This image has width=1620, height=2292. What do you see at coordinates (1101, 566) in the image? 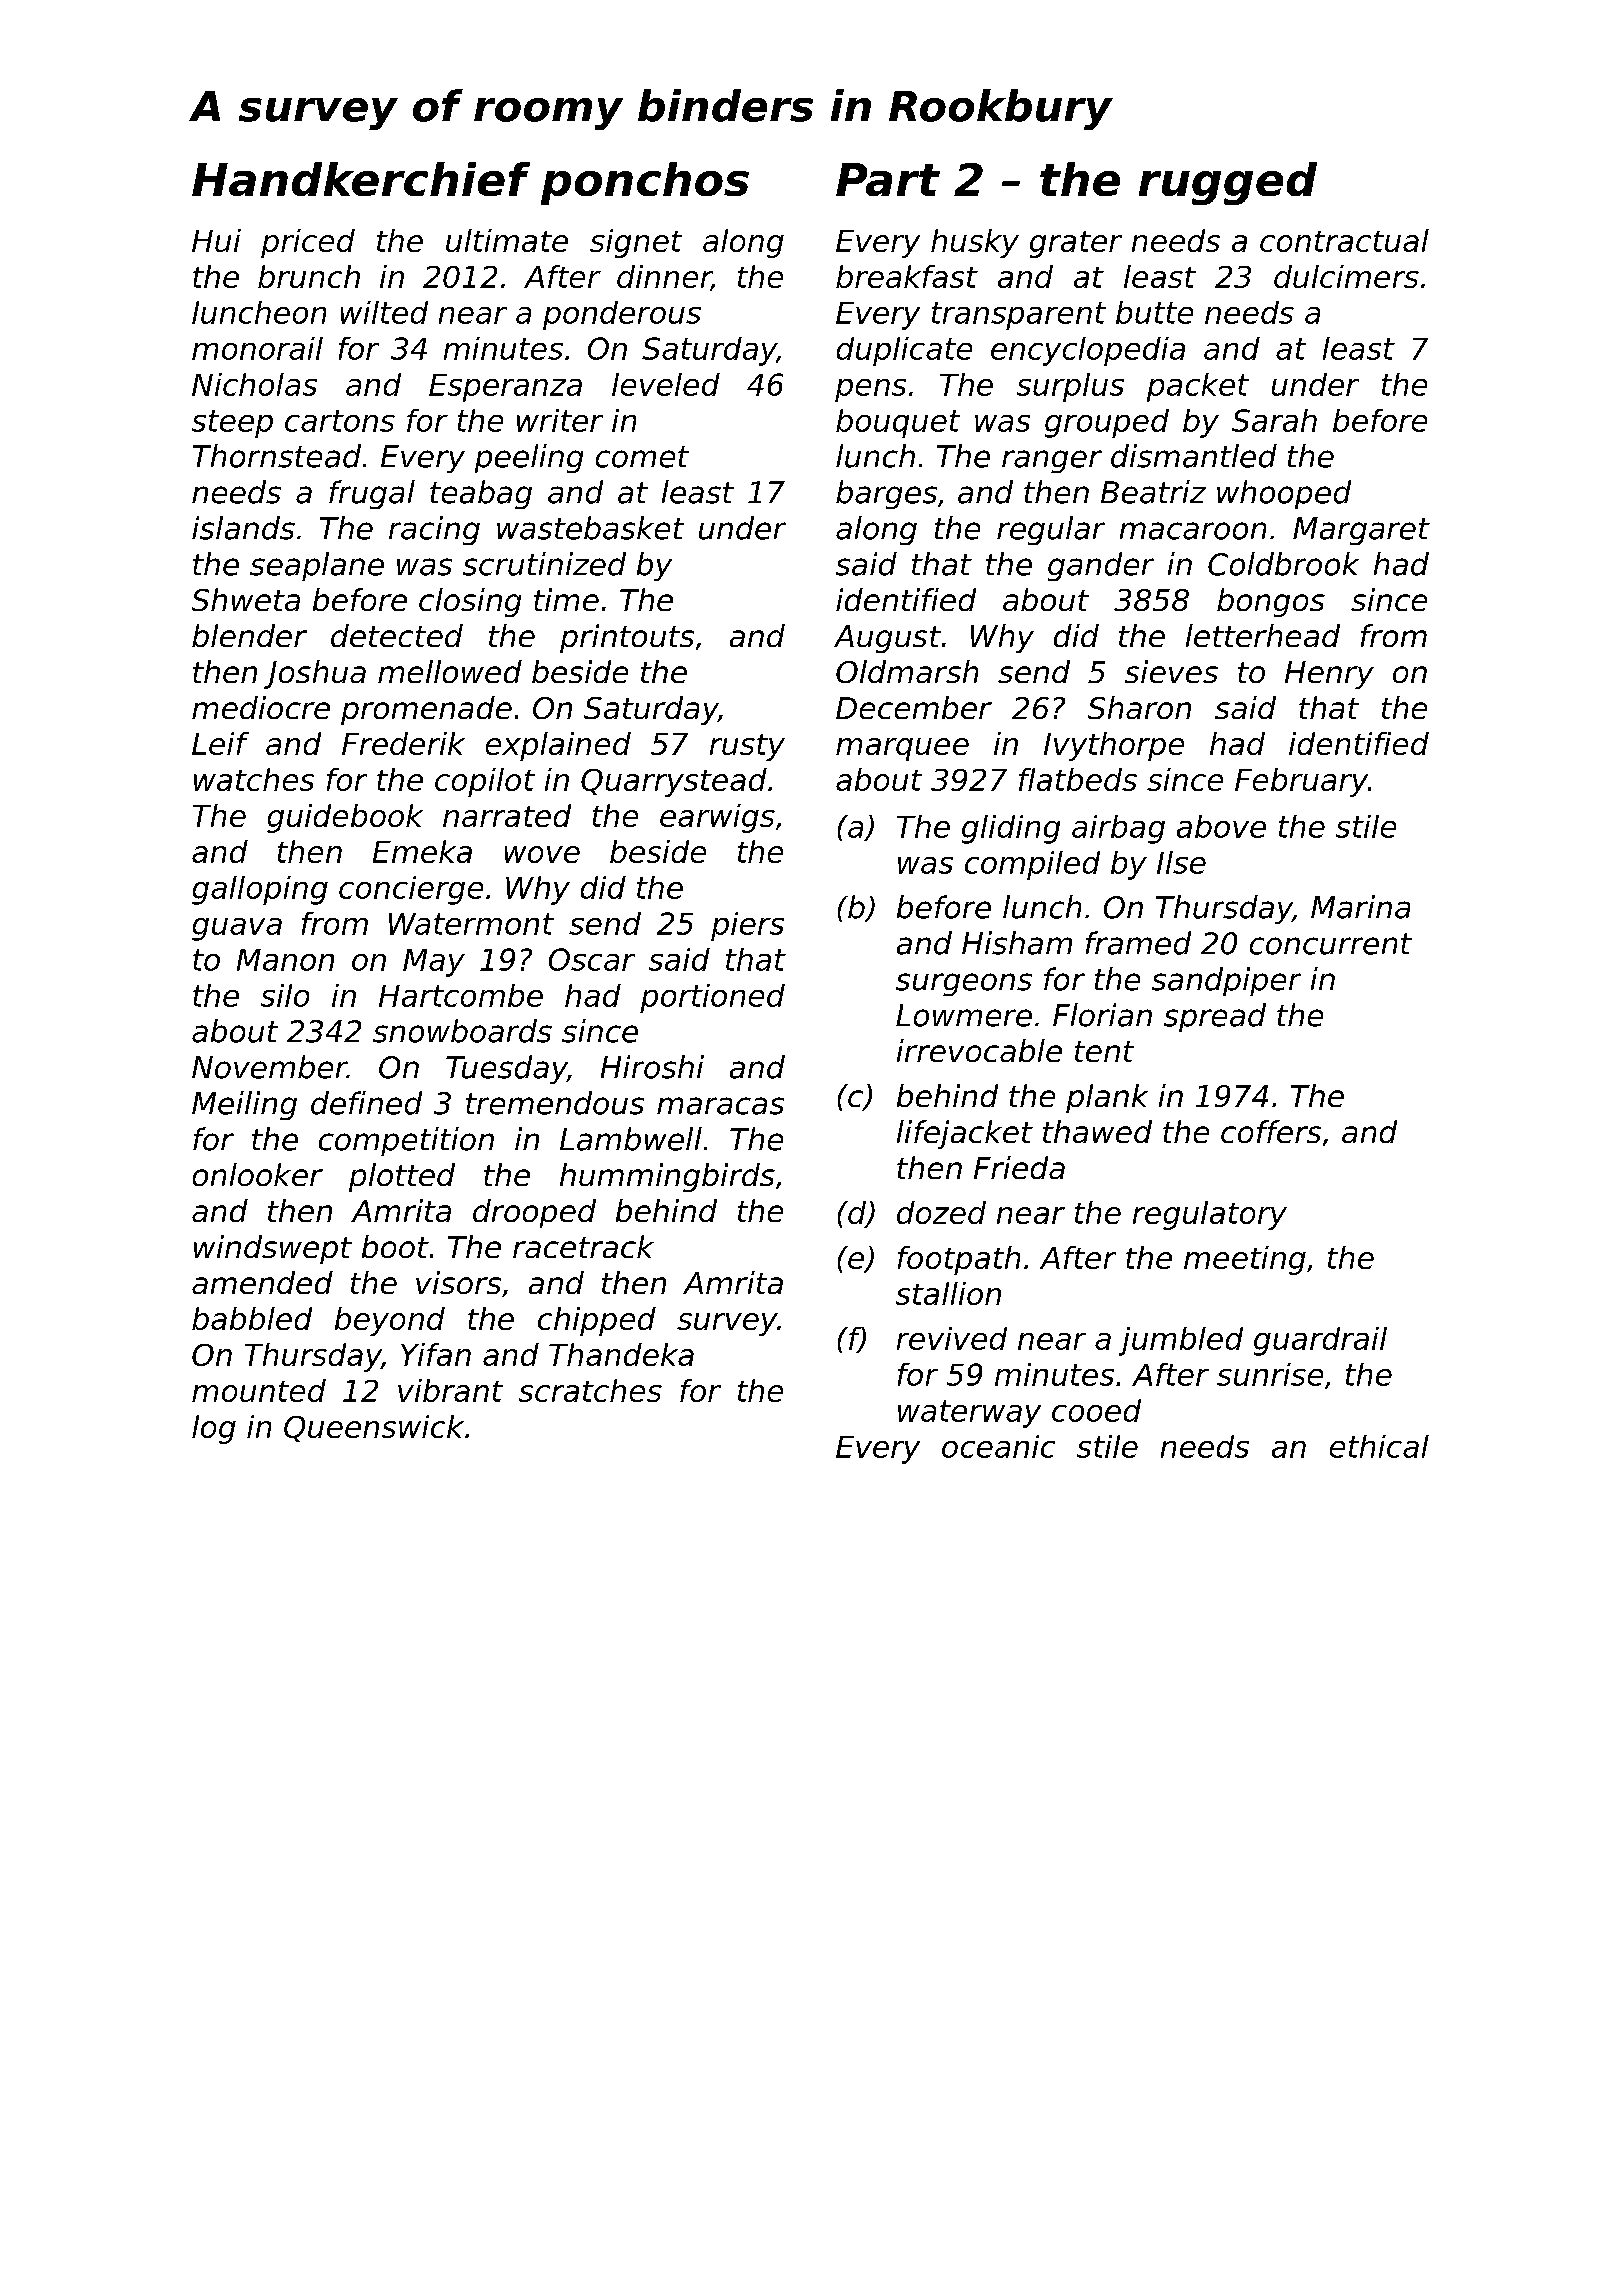
I see `gander` at bounding box center [1101, 566].
